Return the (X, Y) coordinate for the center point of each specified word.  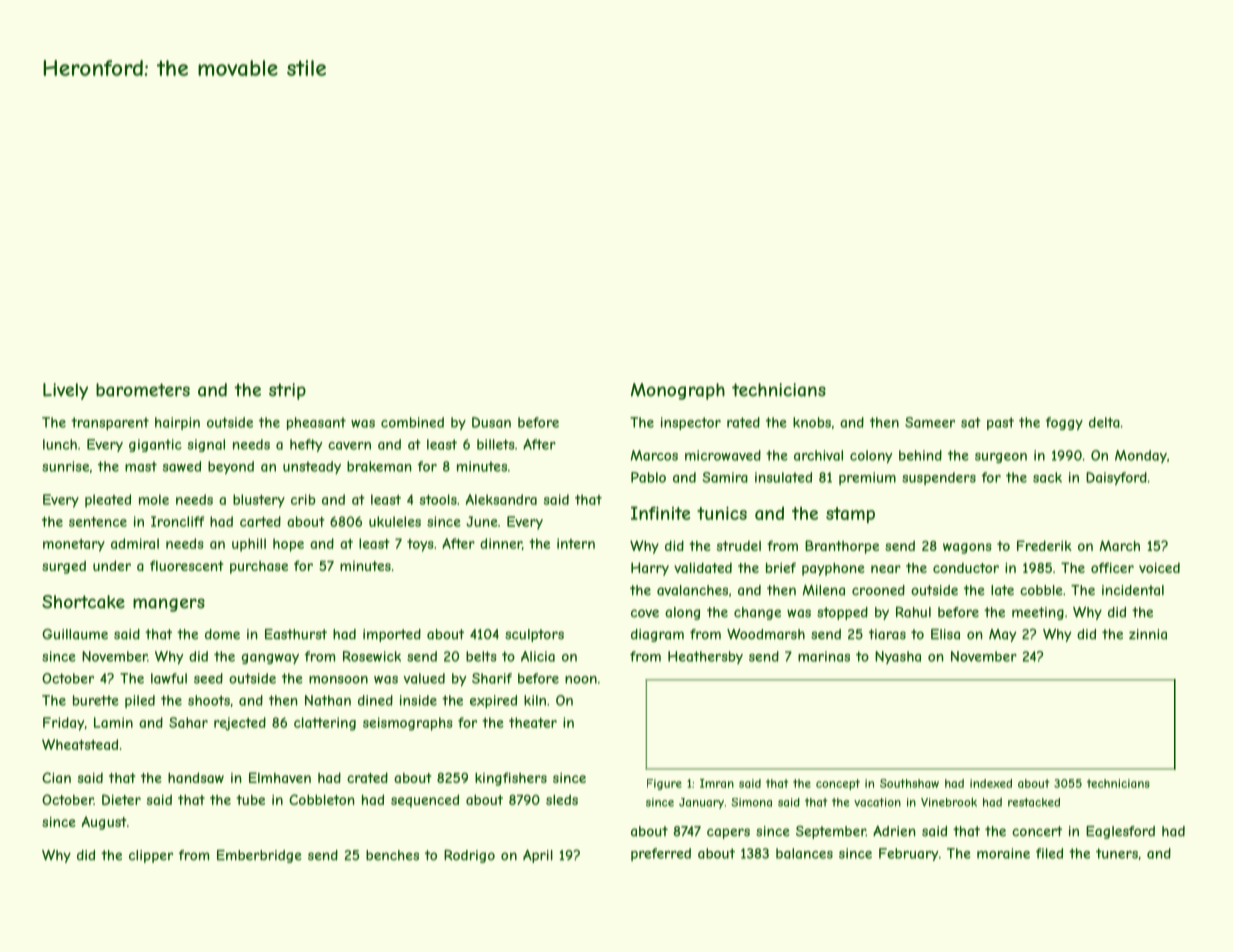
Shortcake (83, 602)
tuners (1117, 853)
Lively (65, 391)
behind (920, 455)
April (538, 856)
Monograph (678, 391)
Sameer (930, 422)
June (482, 521)
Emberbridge (259, 856)
